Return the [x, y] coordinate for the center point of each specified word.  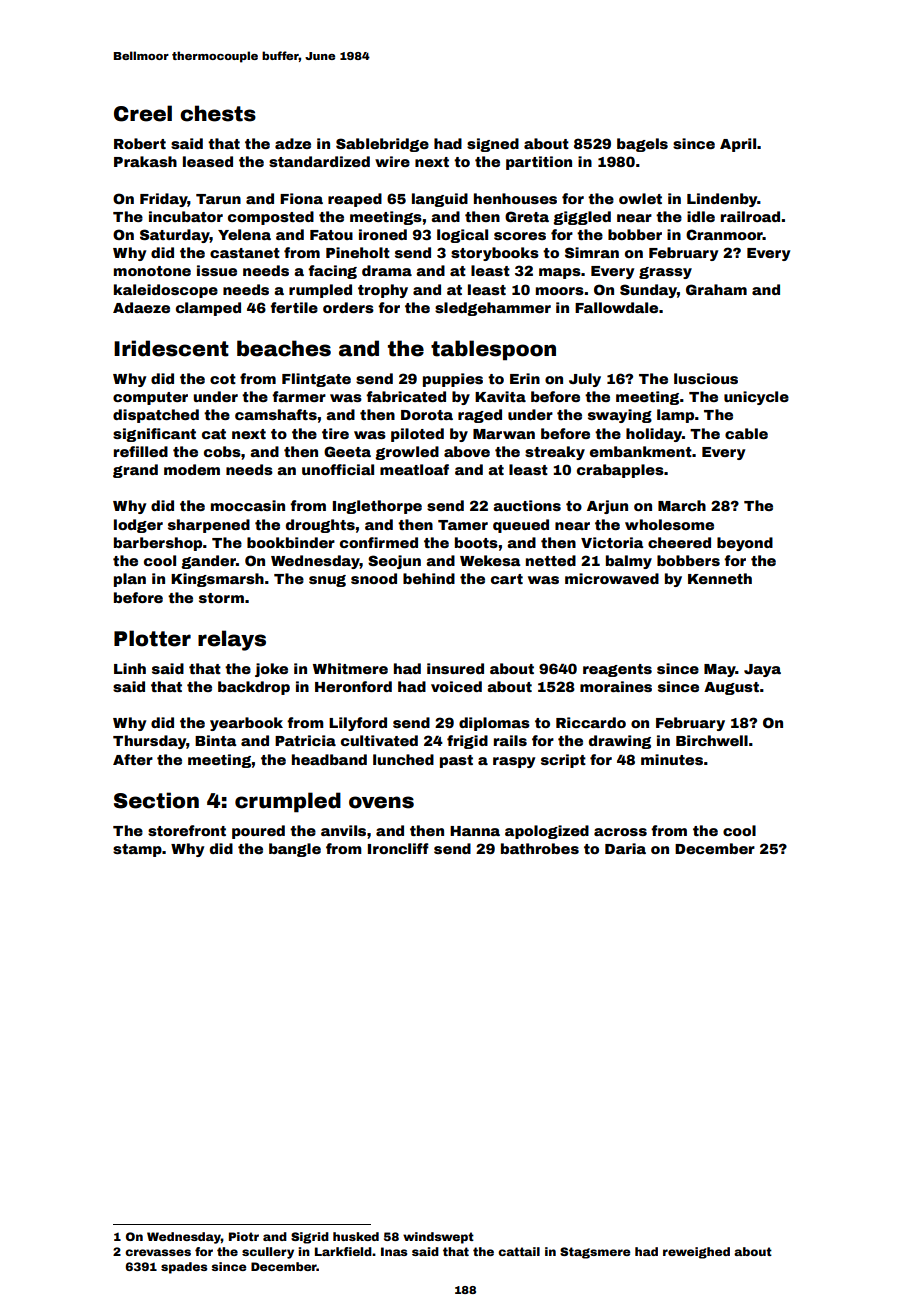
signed [493, 145]
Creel [143, 113]
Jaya [762, 670]
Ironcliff [398, 848]
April [738, 145]
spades [184, 1268]
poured [258, 832]
